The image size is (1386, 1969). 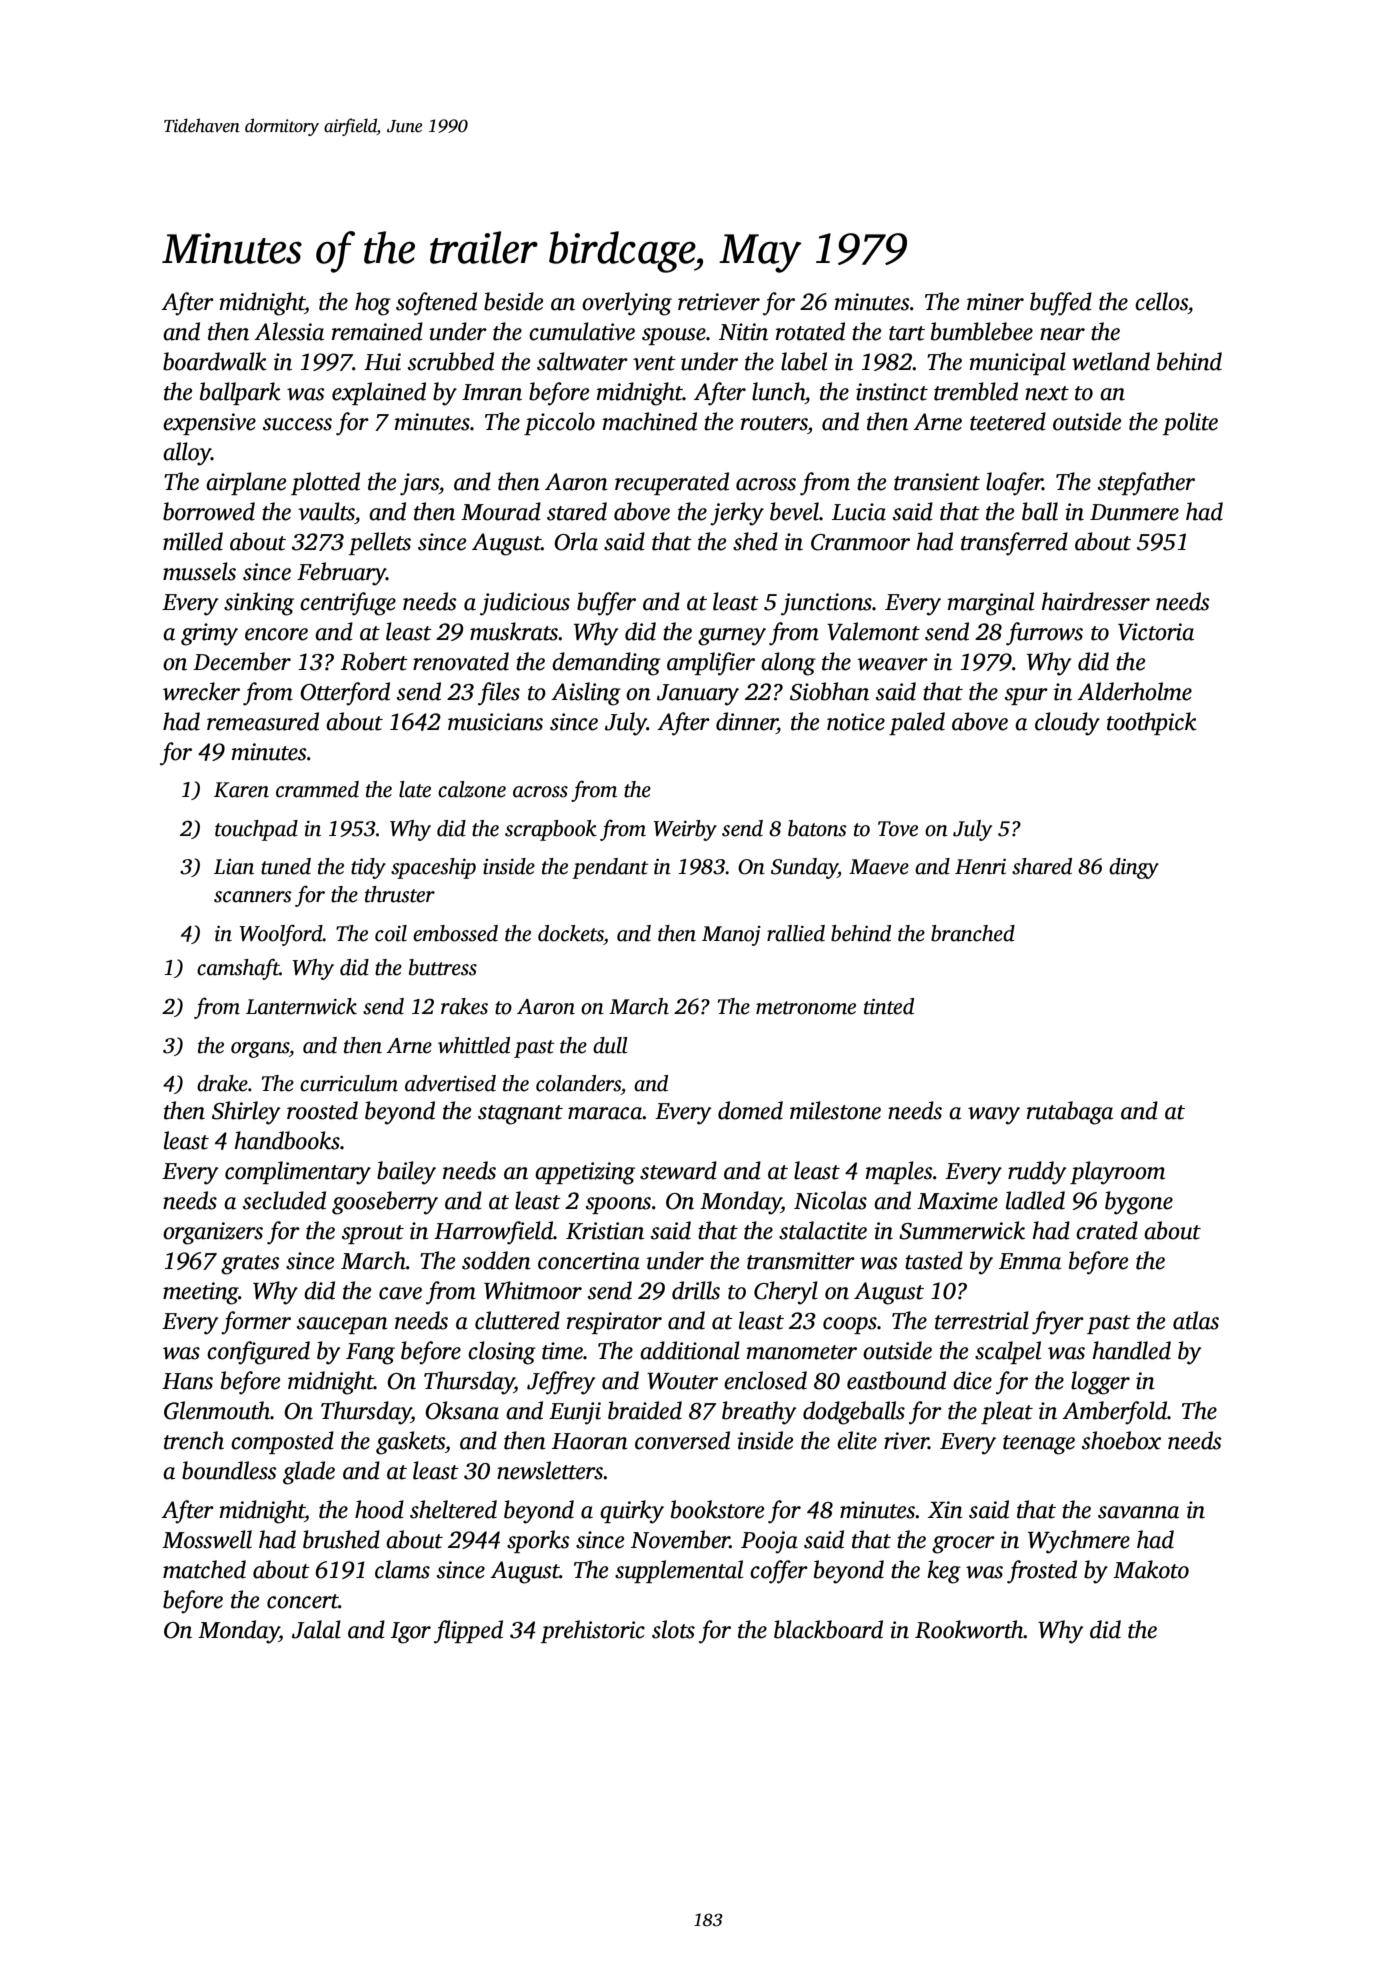 I want to click on Nitin, so click(x=743, y=332).
